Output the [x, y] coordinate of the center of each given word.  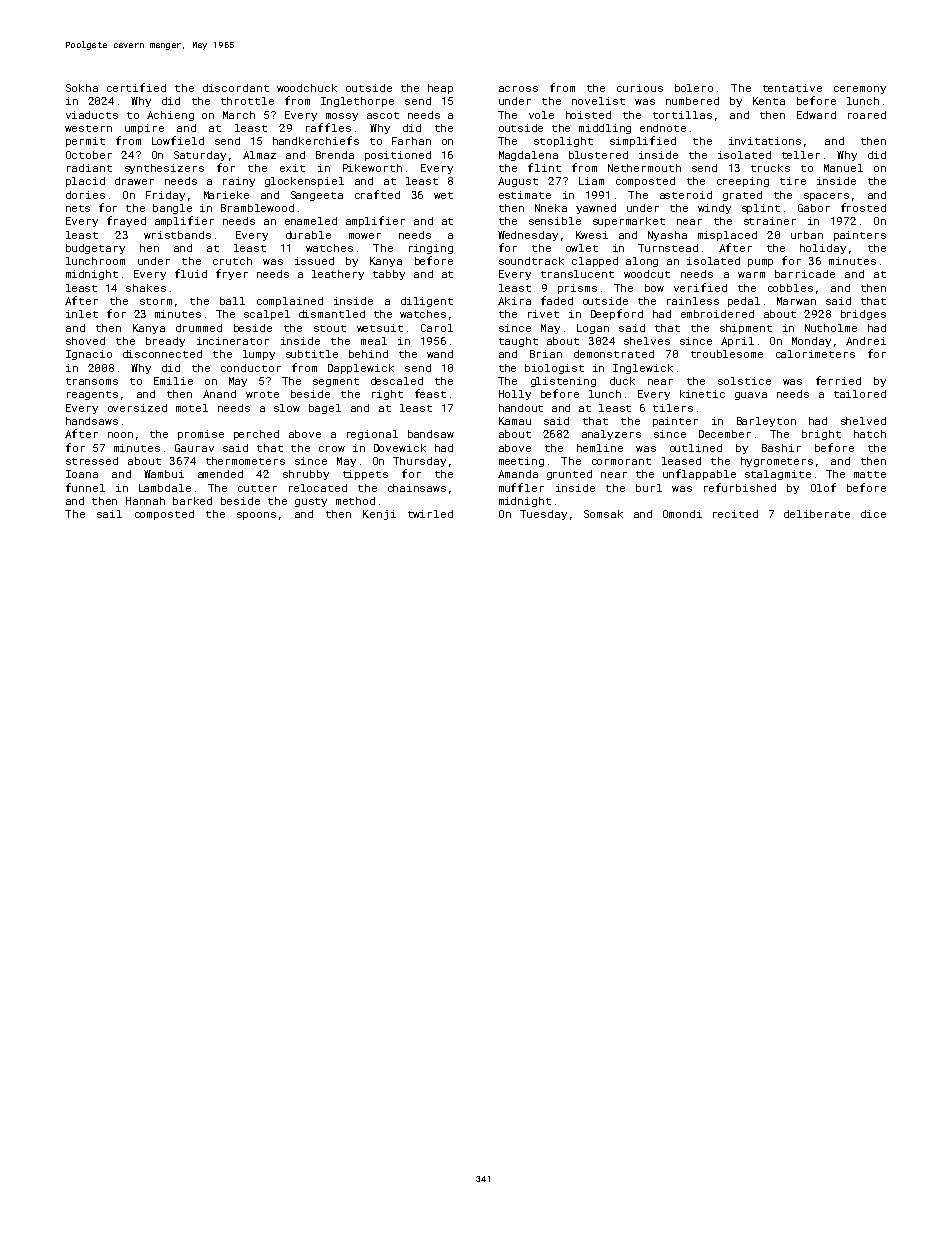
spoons [256, 516]
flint [544, 167]
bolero [694, 88]
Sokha [82, 88]
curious [640, 88]
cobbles [790, 288]
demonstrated [614, 354]
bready [165, 342]
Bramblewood [257, 208]
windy [714, 209]
